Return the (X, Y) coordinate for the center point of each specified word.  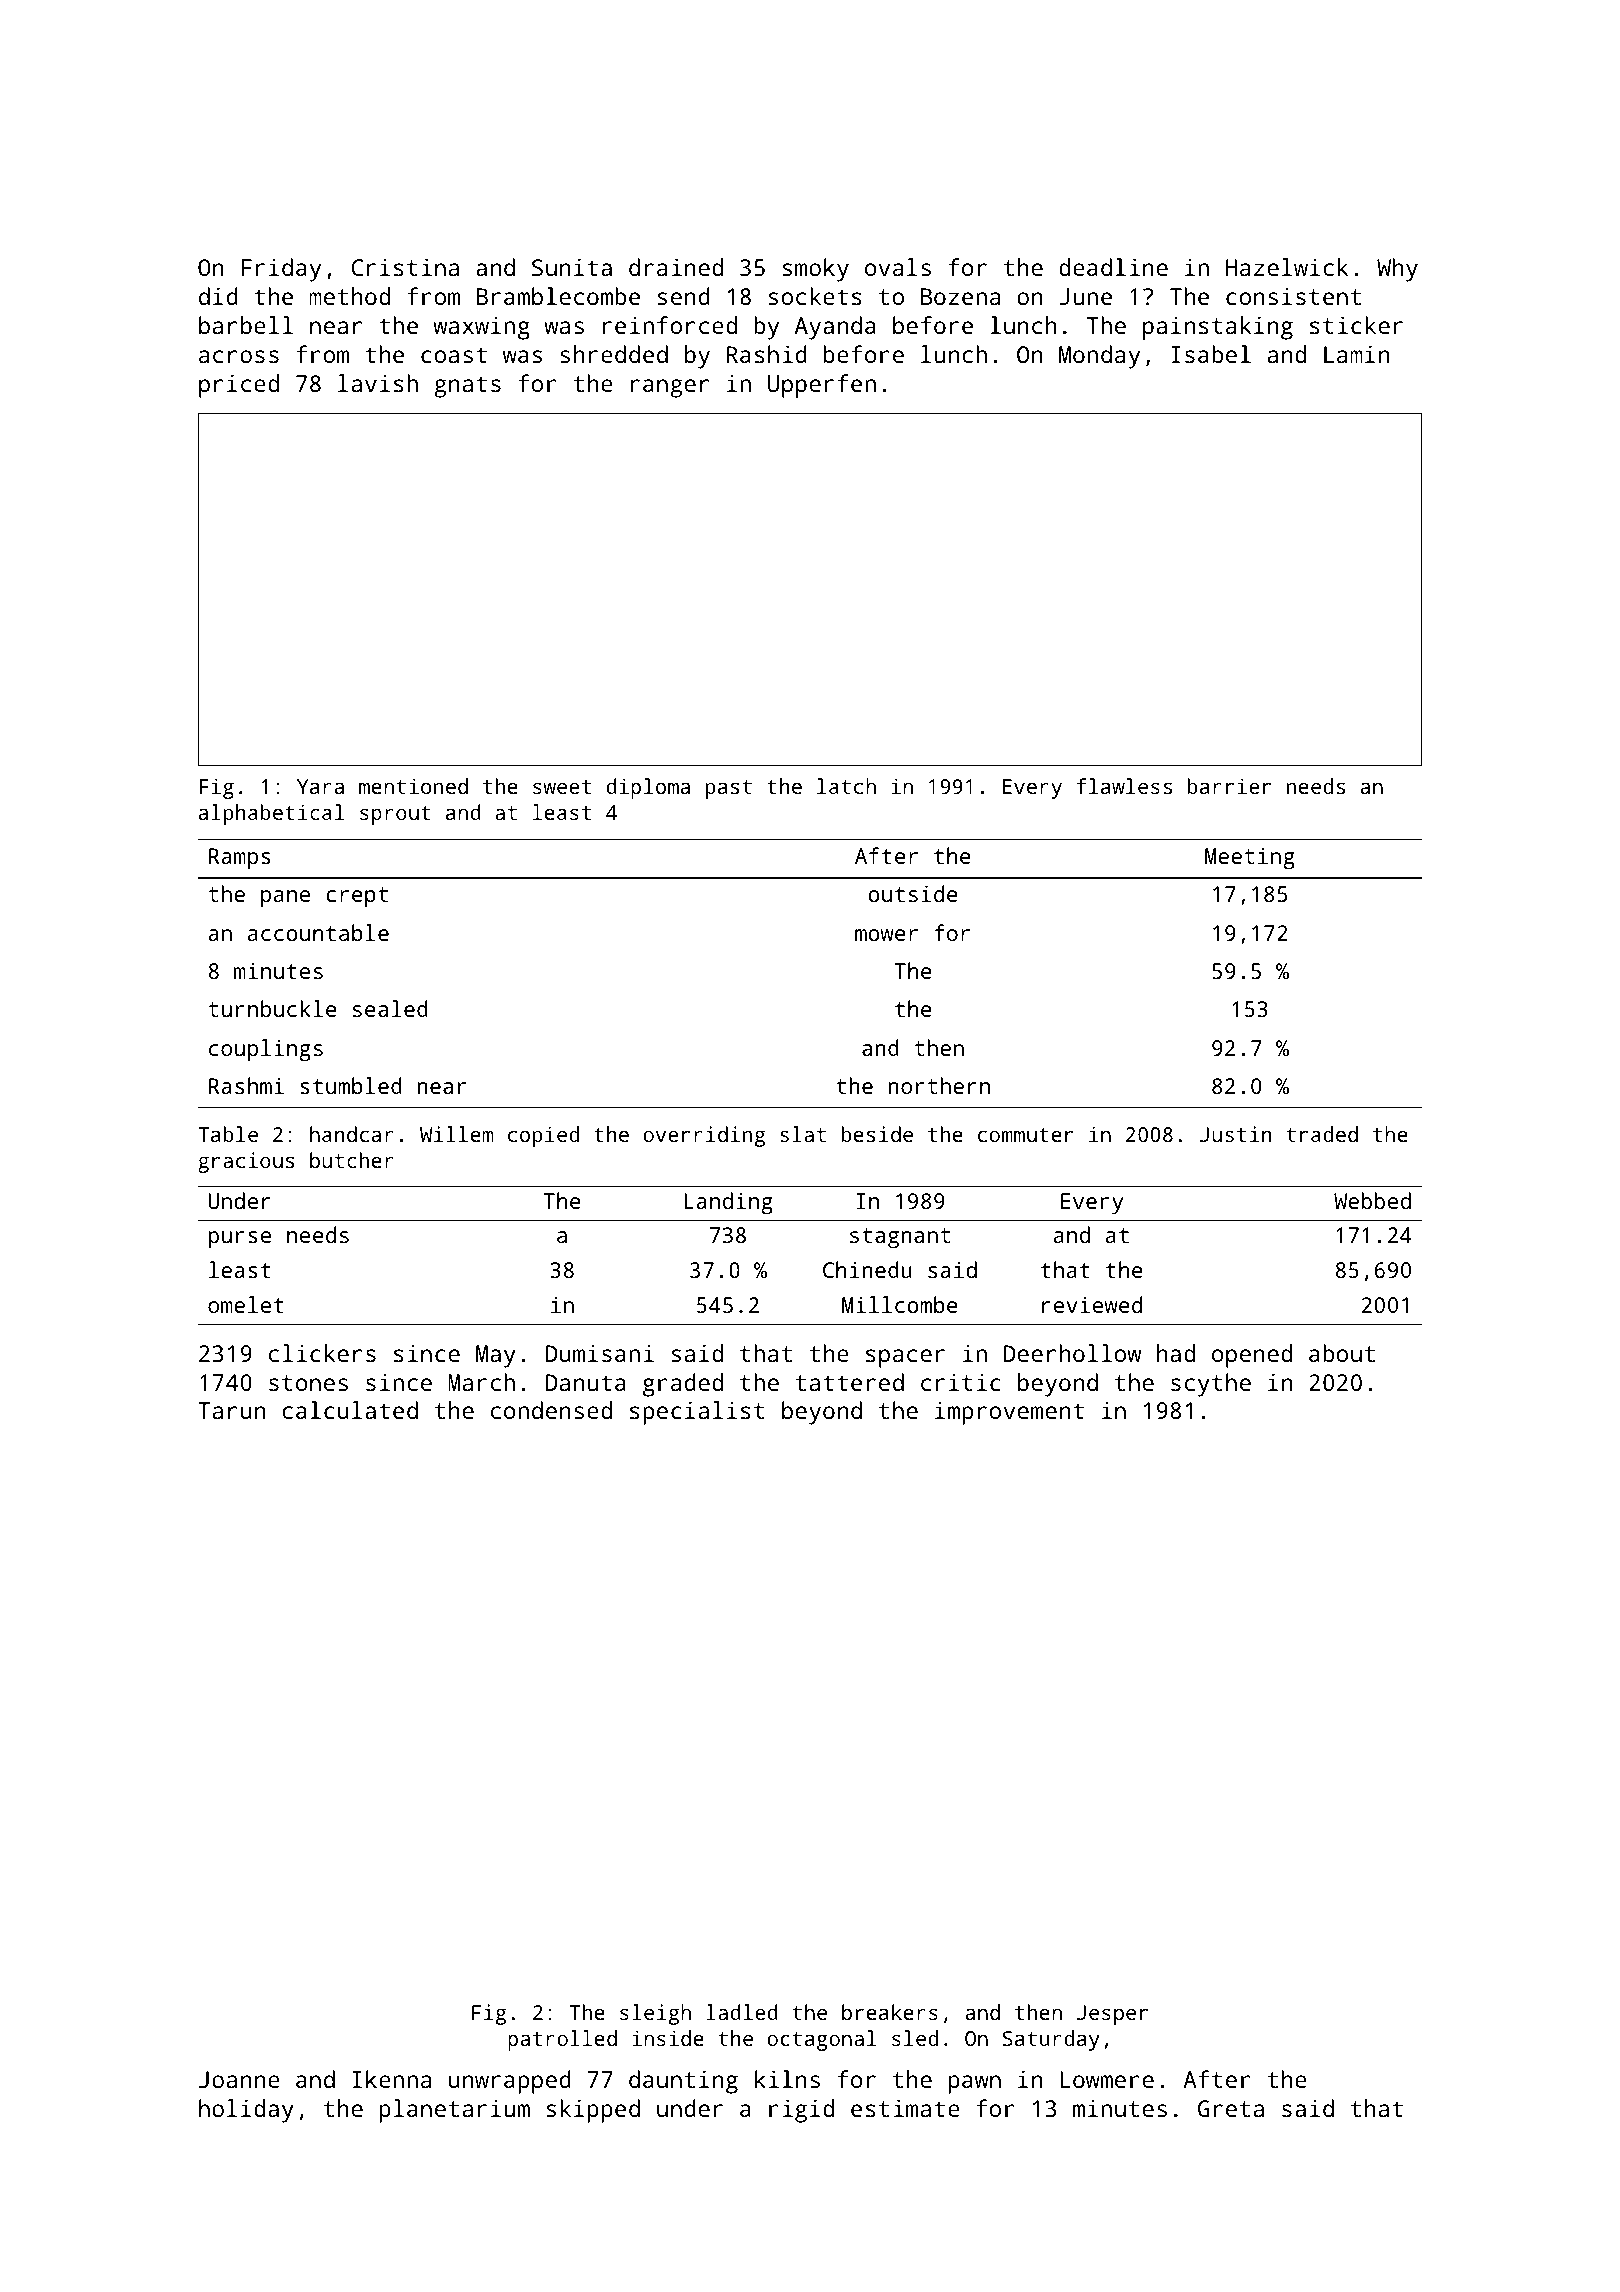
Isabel (1211, 354)
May (496, 1356)
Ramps (240, 858)
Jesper (1112, 2015)
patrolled (562, 2040)
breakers (890, 2012)
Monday (1099, 357)
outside (913, 893)
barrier (1229, 786)
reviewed (1092, 1304)
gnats (467, 387)
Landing (728, 1203)
